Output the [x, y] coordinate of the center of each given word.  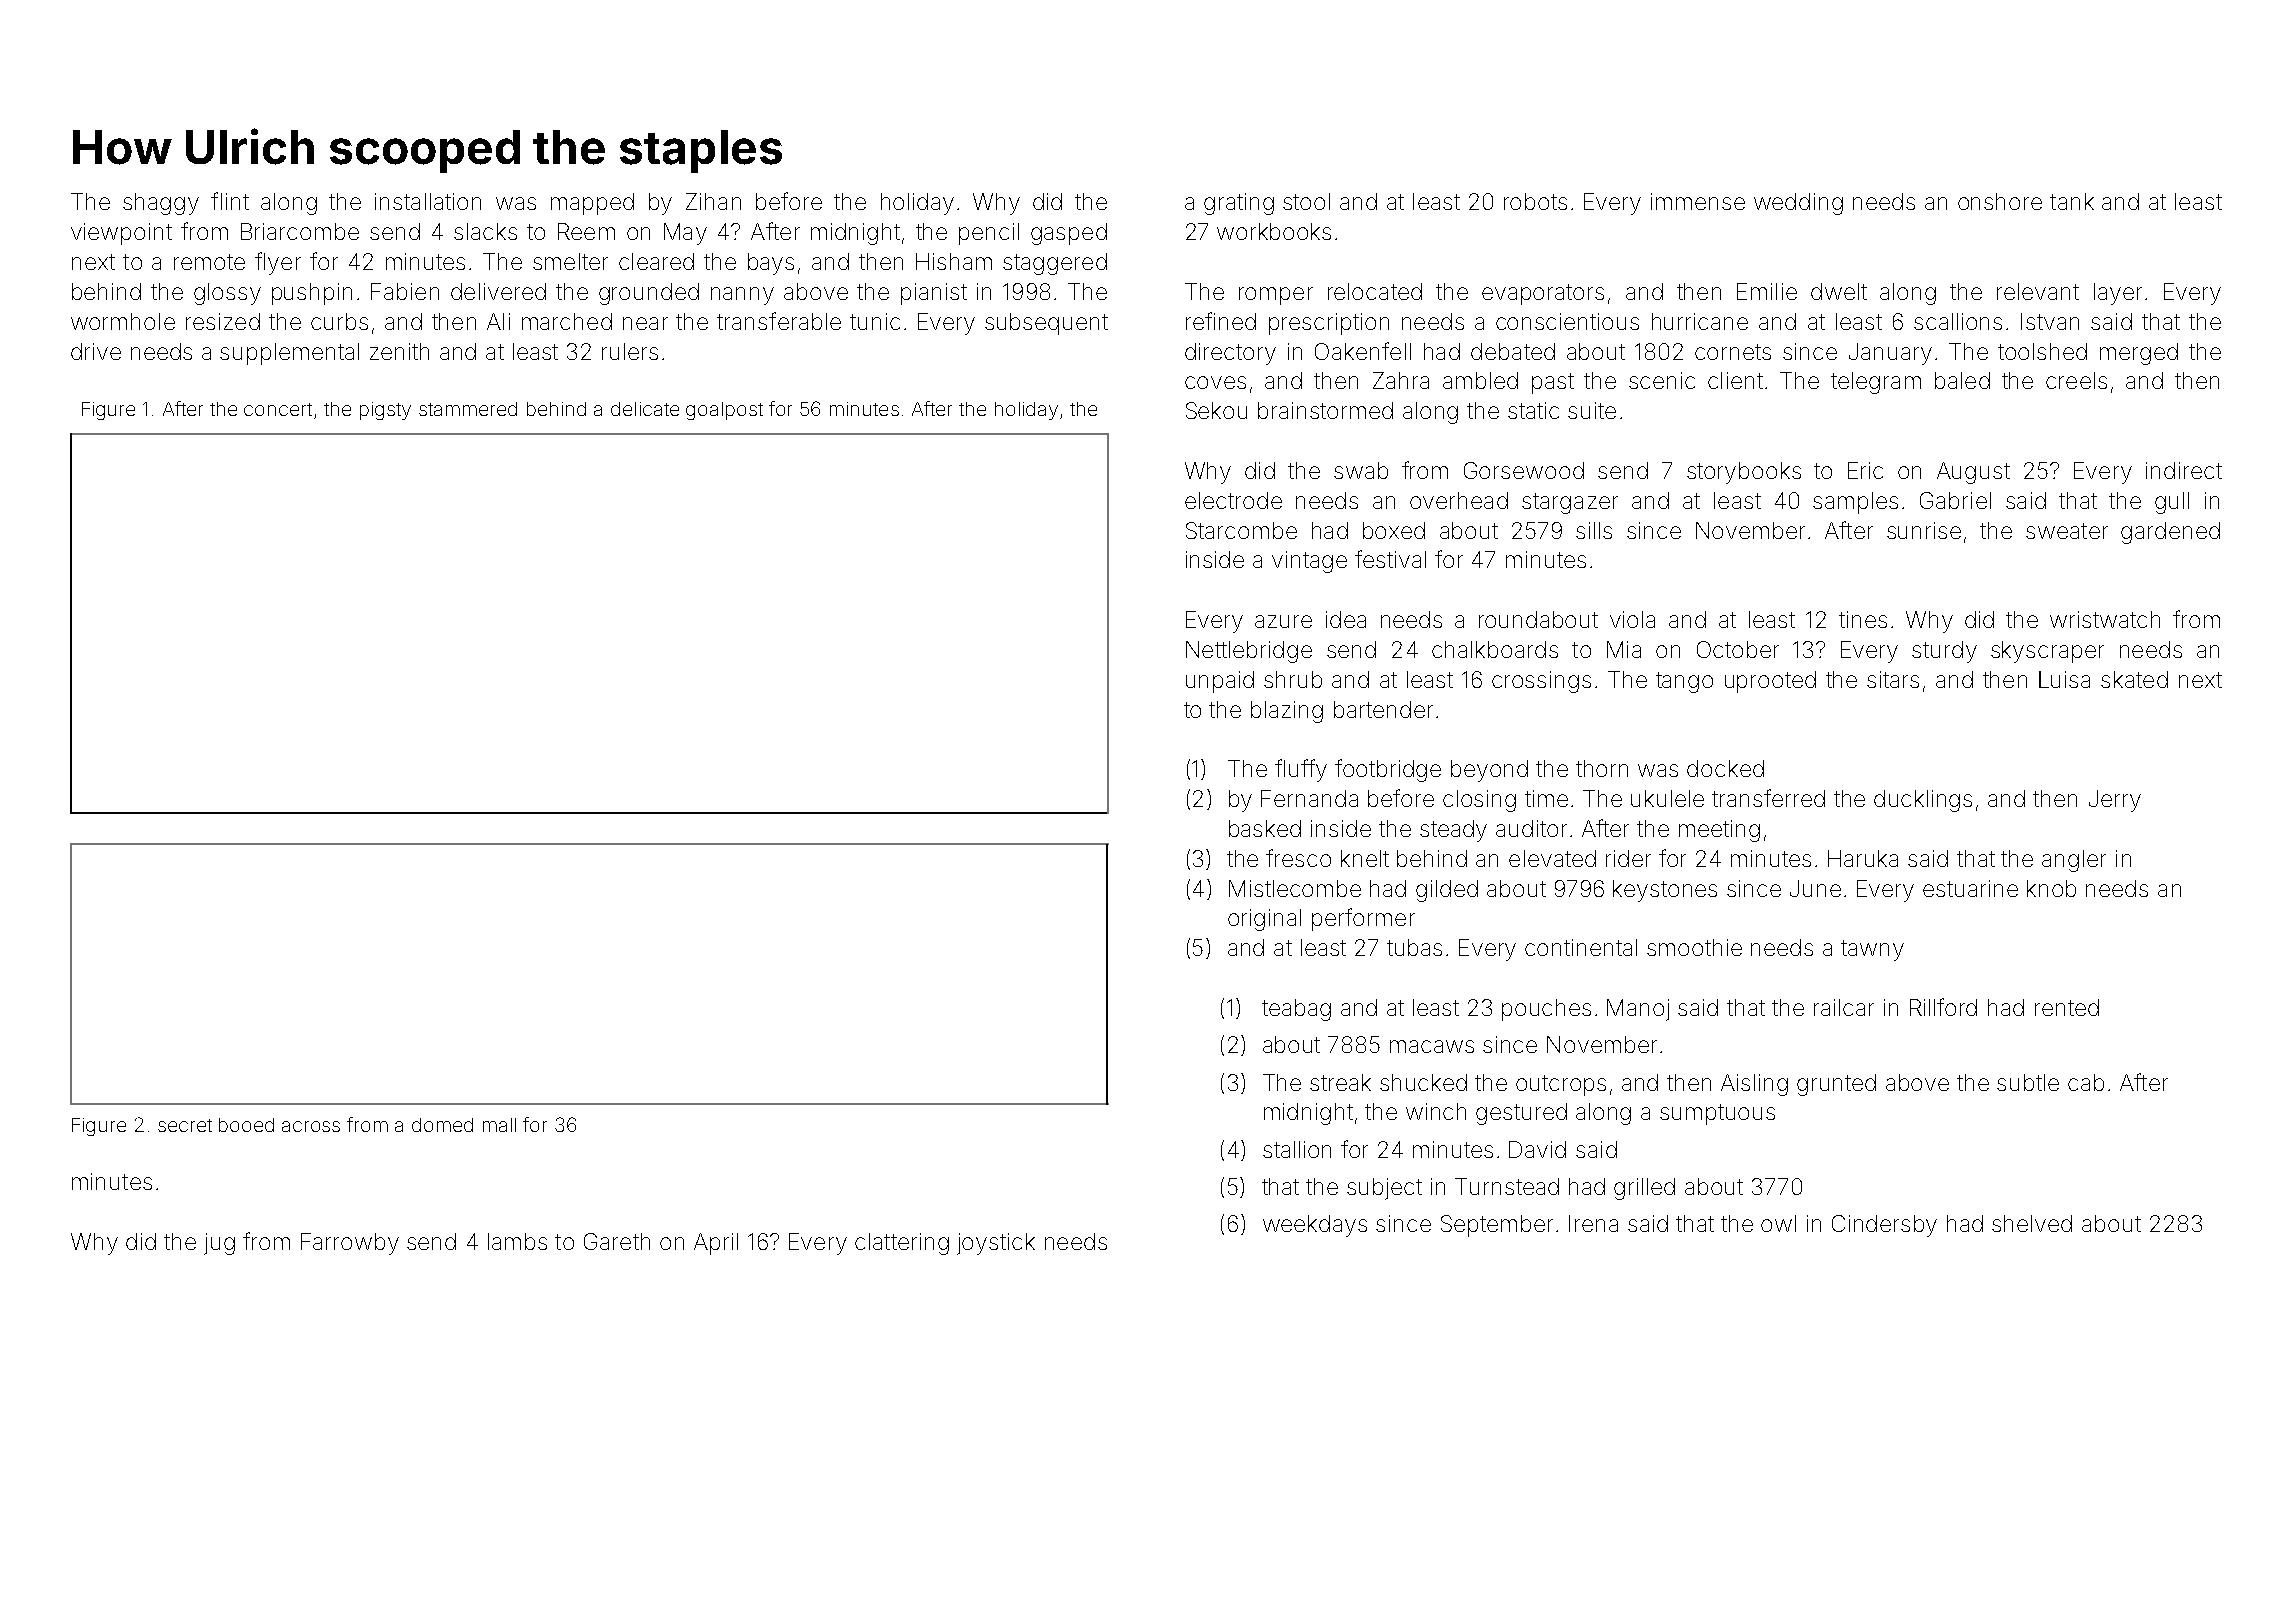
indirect [2184, 470]
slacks [485, 231]
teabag [1296, 1010]
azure [1283, 621]
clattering [902, 1244]
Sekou [1216, 410]
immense [1698, 201]
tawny [1872, 950]
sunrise [1924, 530]
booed [246, 1125]
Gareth [617, 1241]
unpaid [1220, 682]
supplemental [289, 354]
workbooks [1274, 231]
